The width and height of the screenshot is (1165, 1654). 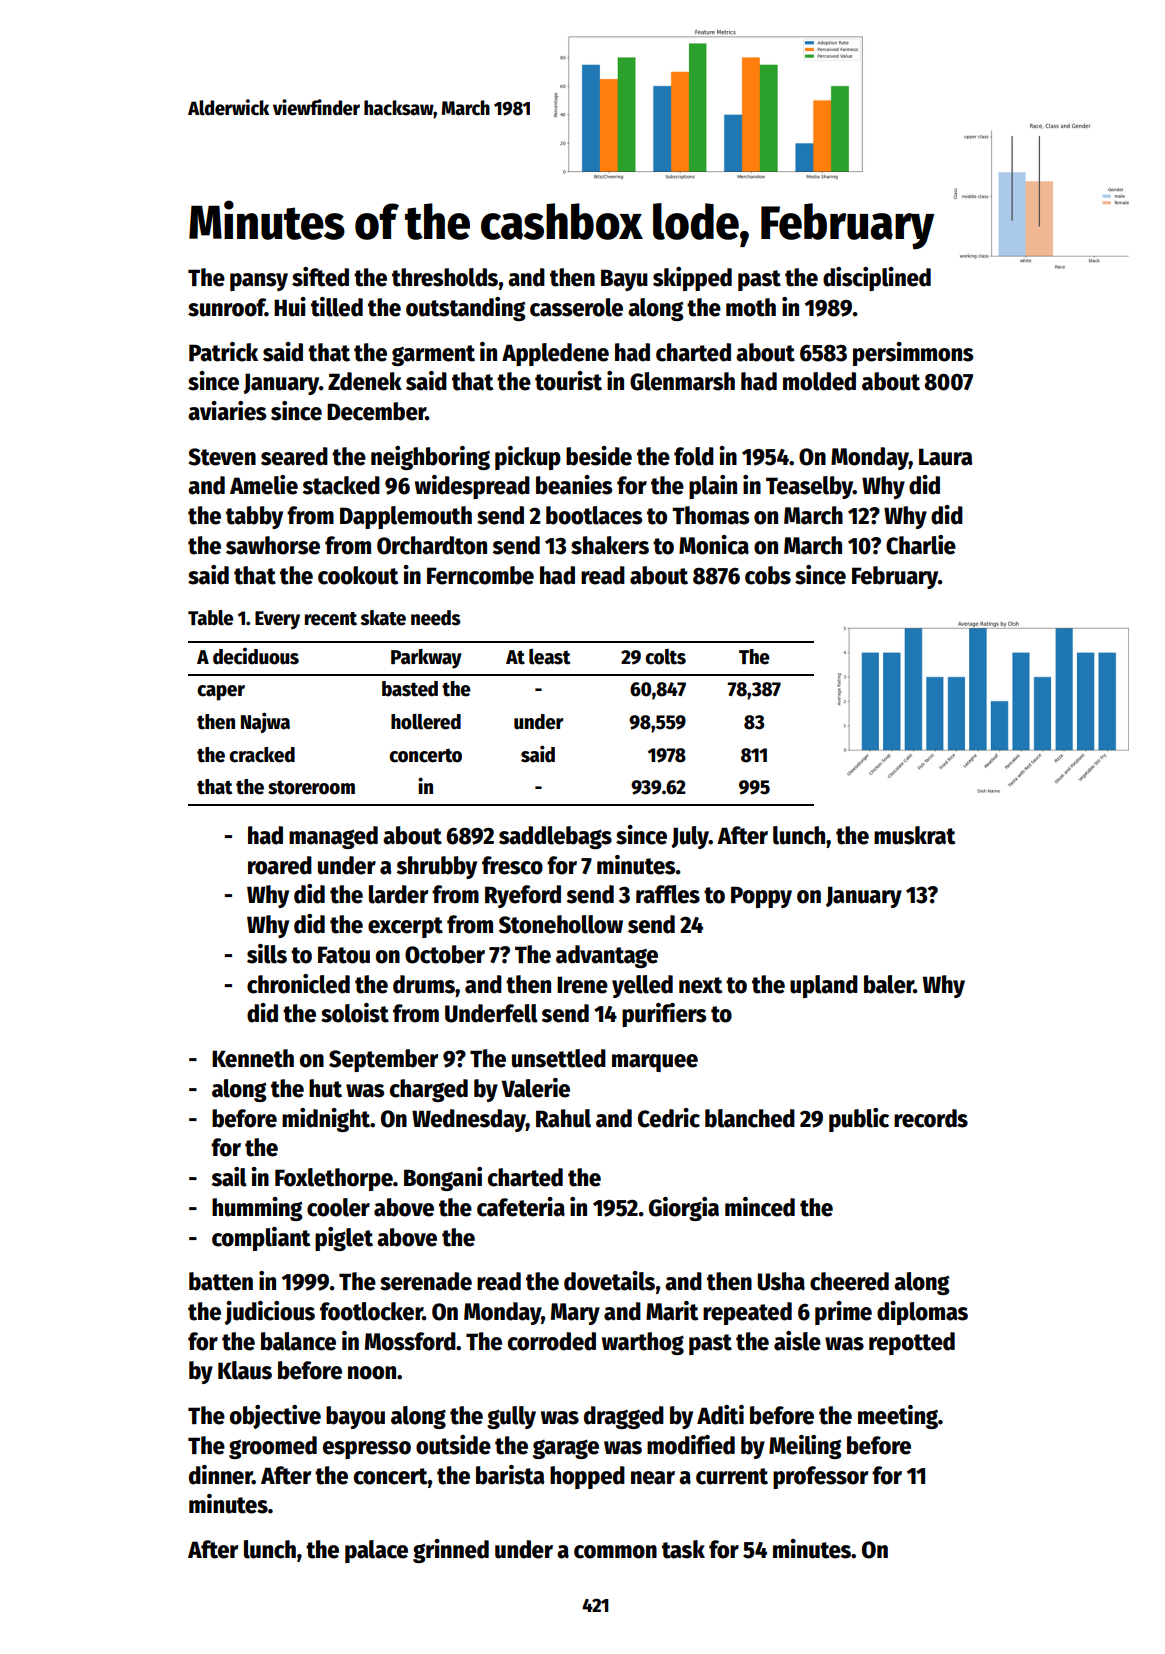 I want to click on thresholds, so click(x=445, y=277).
